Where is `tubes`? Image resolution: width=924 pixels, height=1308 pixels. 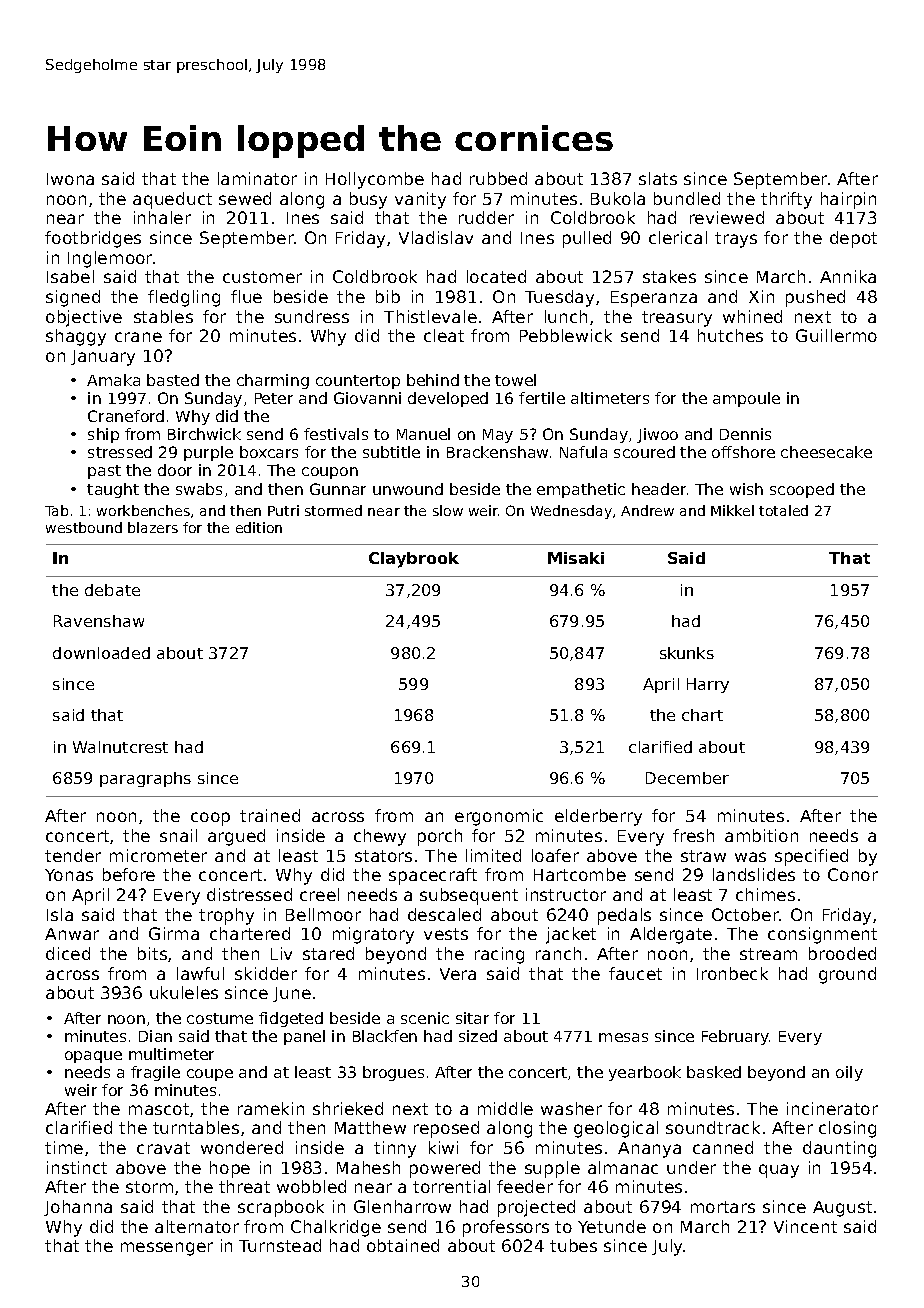
tubes is located at coordinates (573, 1245).
